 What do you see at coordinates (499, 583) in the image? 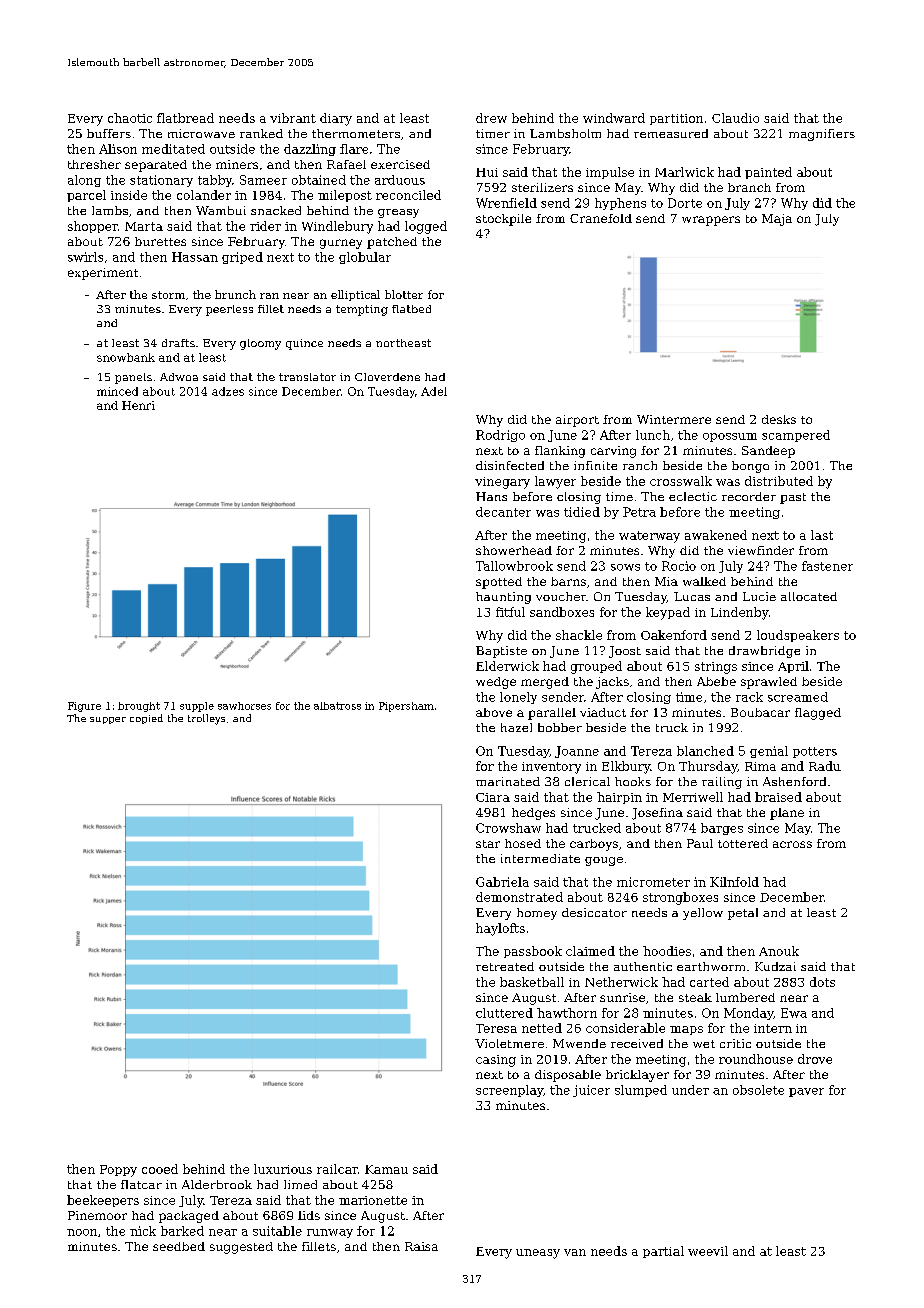
I see `spotted` at bounding box center [499, 583].
